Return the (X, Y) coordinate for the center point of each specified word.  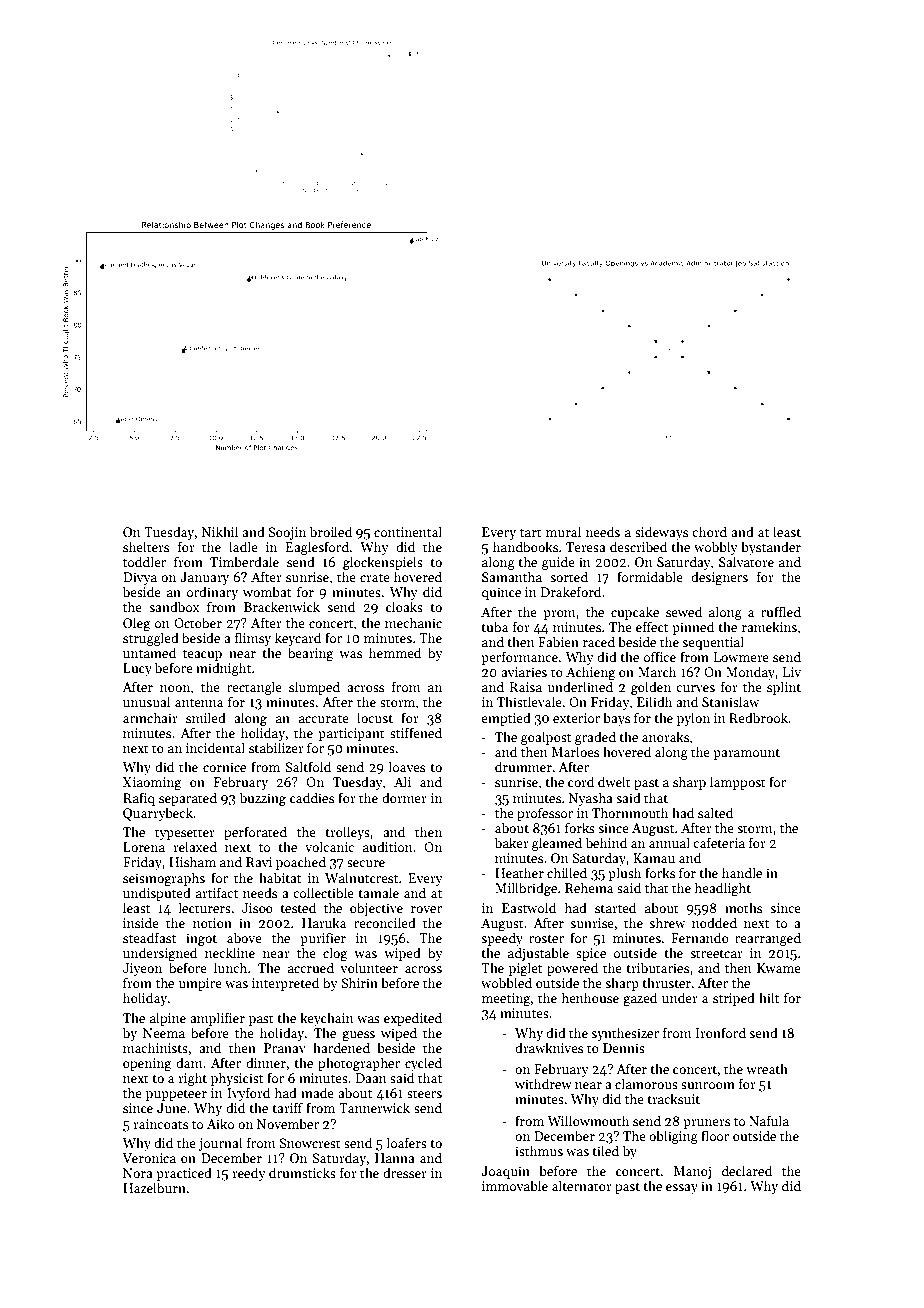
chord (709, 531)
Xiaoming (152, 783)
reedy (249, 1174)
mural (563, 531)
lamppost (738, 783)
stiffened (416, 732)
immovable (515, 1185)
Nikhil (220, 531)
